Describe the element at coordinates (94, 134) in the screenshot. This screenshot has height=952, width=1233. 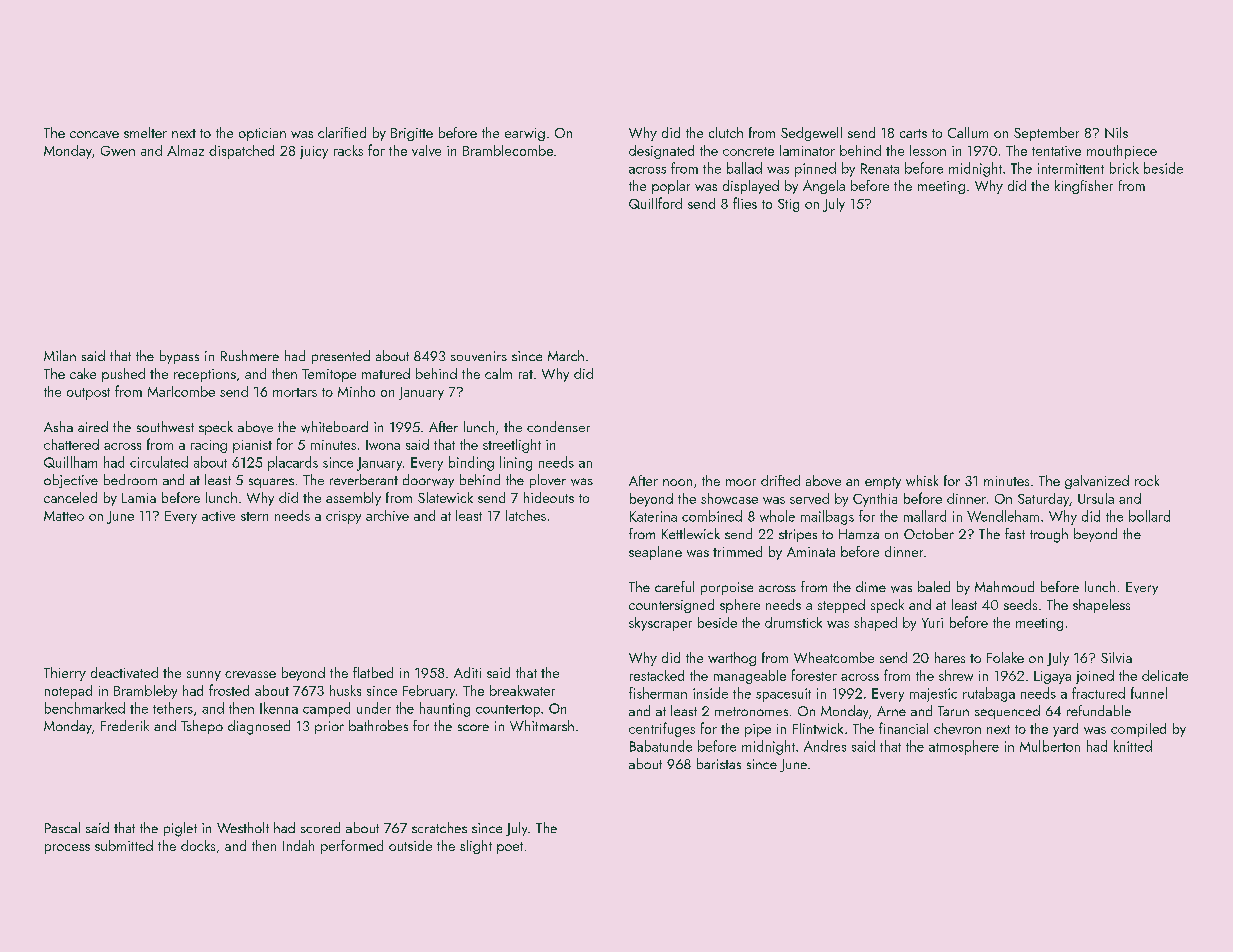
I see `concave` at that location.
